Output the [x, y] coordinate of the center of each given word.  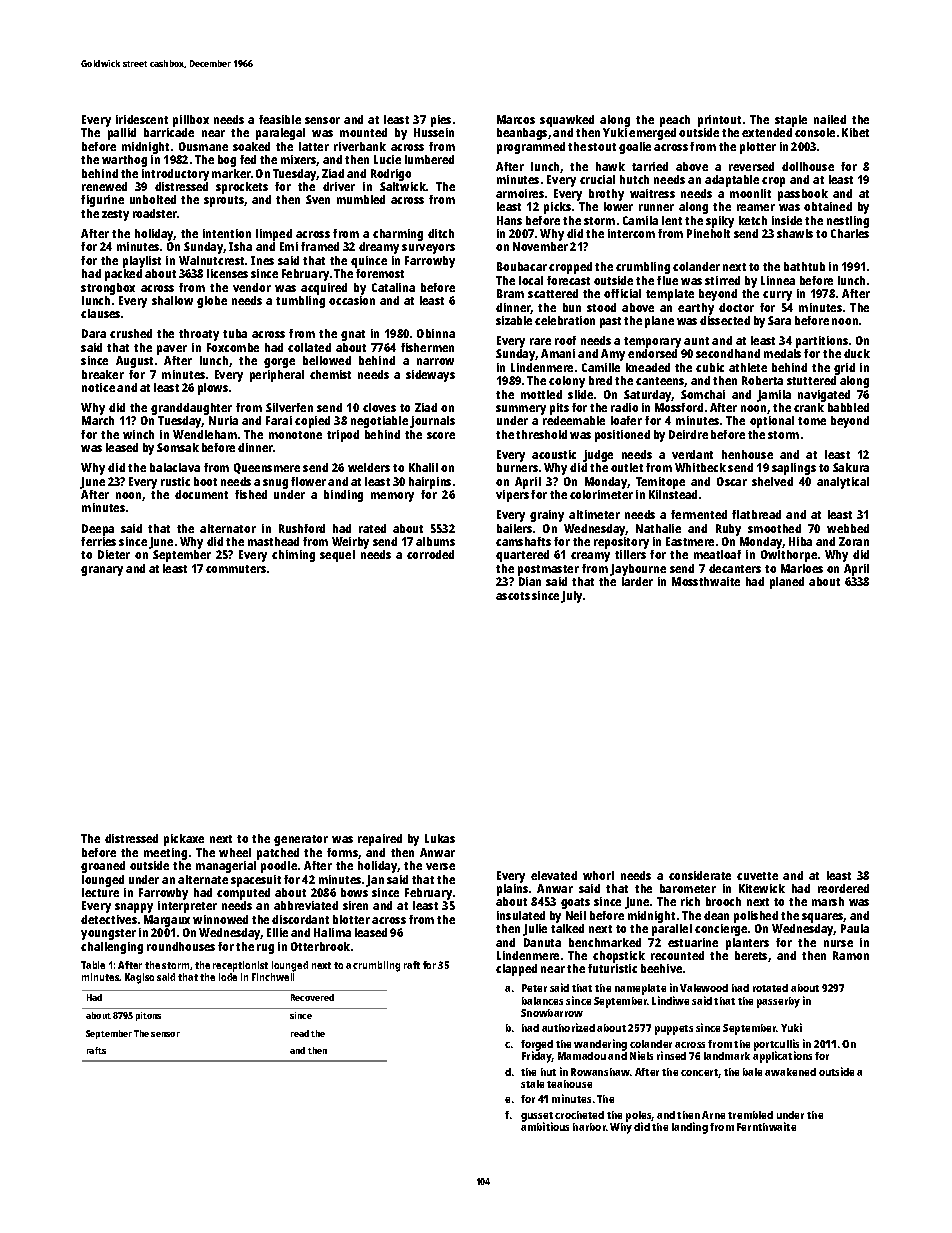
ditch [441, 233]
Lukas [440, 838]
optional [772, 422]
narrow [435, 361]
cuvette [757, 876]
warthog [124, 161]
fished [251, 494]
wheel [235, 852]
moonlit [750, 193]
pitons [148, 1016]
